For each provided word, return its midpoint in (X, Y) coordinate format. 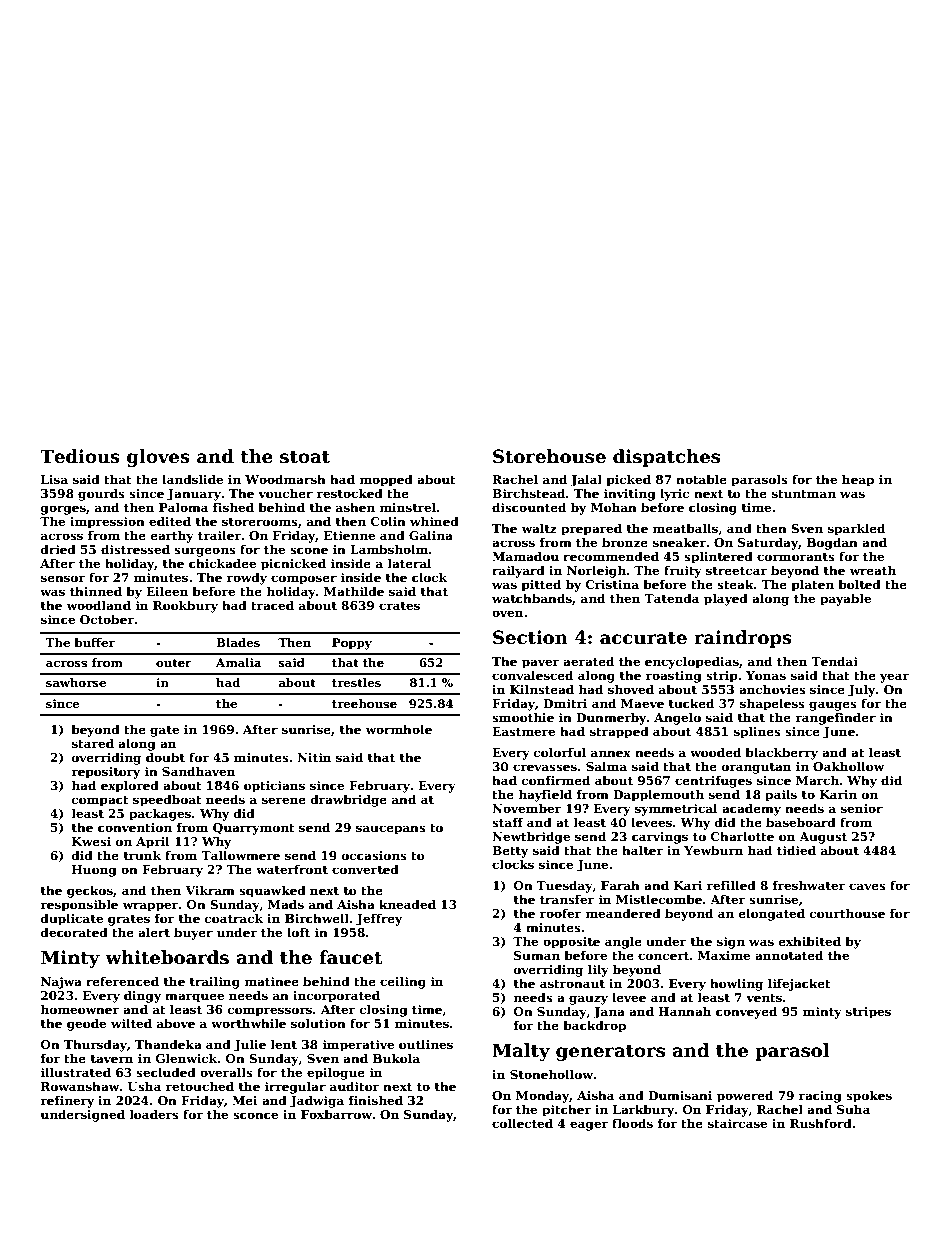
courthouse (847, 913)
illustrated (75, 1072)
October (107, 619)
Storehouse (549, 456)
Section (530, 637)
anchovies (772, 689)
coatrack (234, 918)
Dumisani (680, 1095)
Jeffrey (379, 920)
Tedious (80, 456)
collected (522, 1123)
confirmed (556, 780)
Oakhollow (848, 766)
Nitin (314, 757)
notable (701, 479)
